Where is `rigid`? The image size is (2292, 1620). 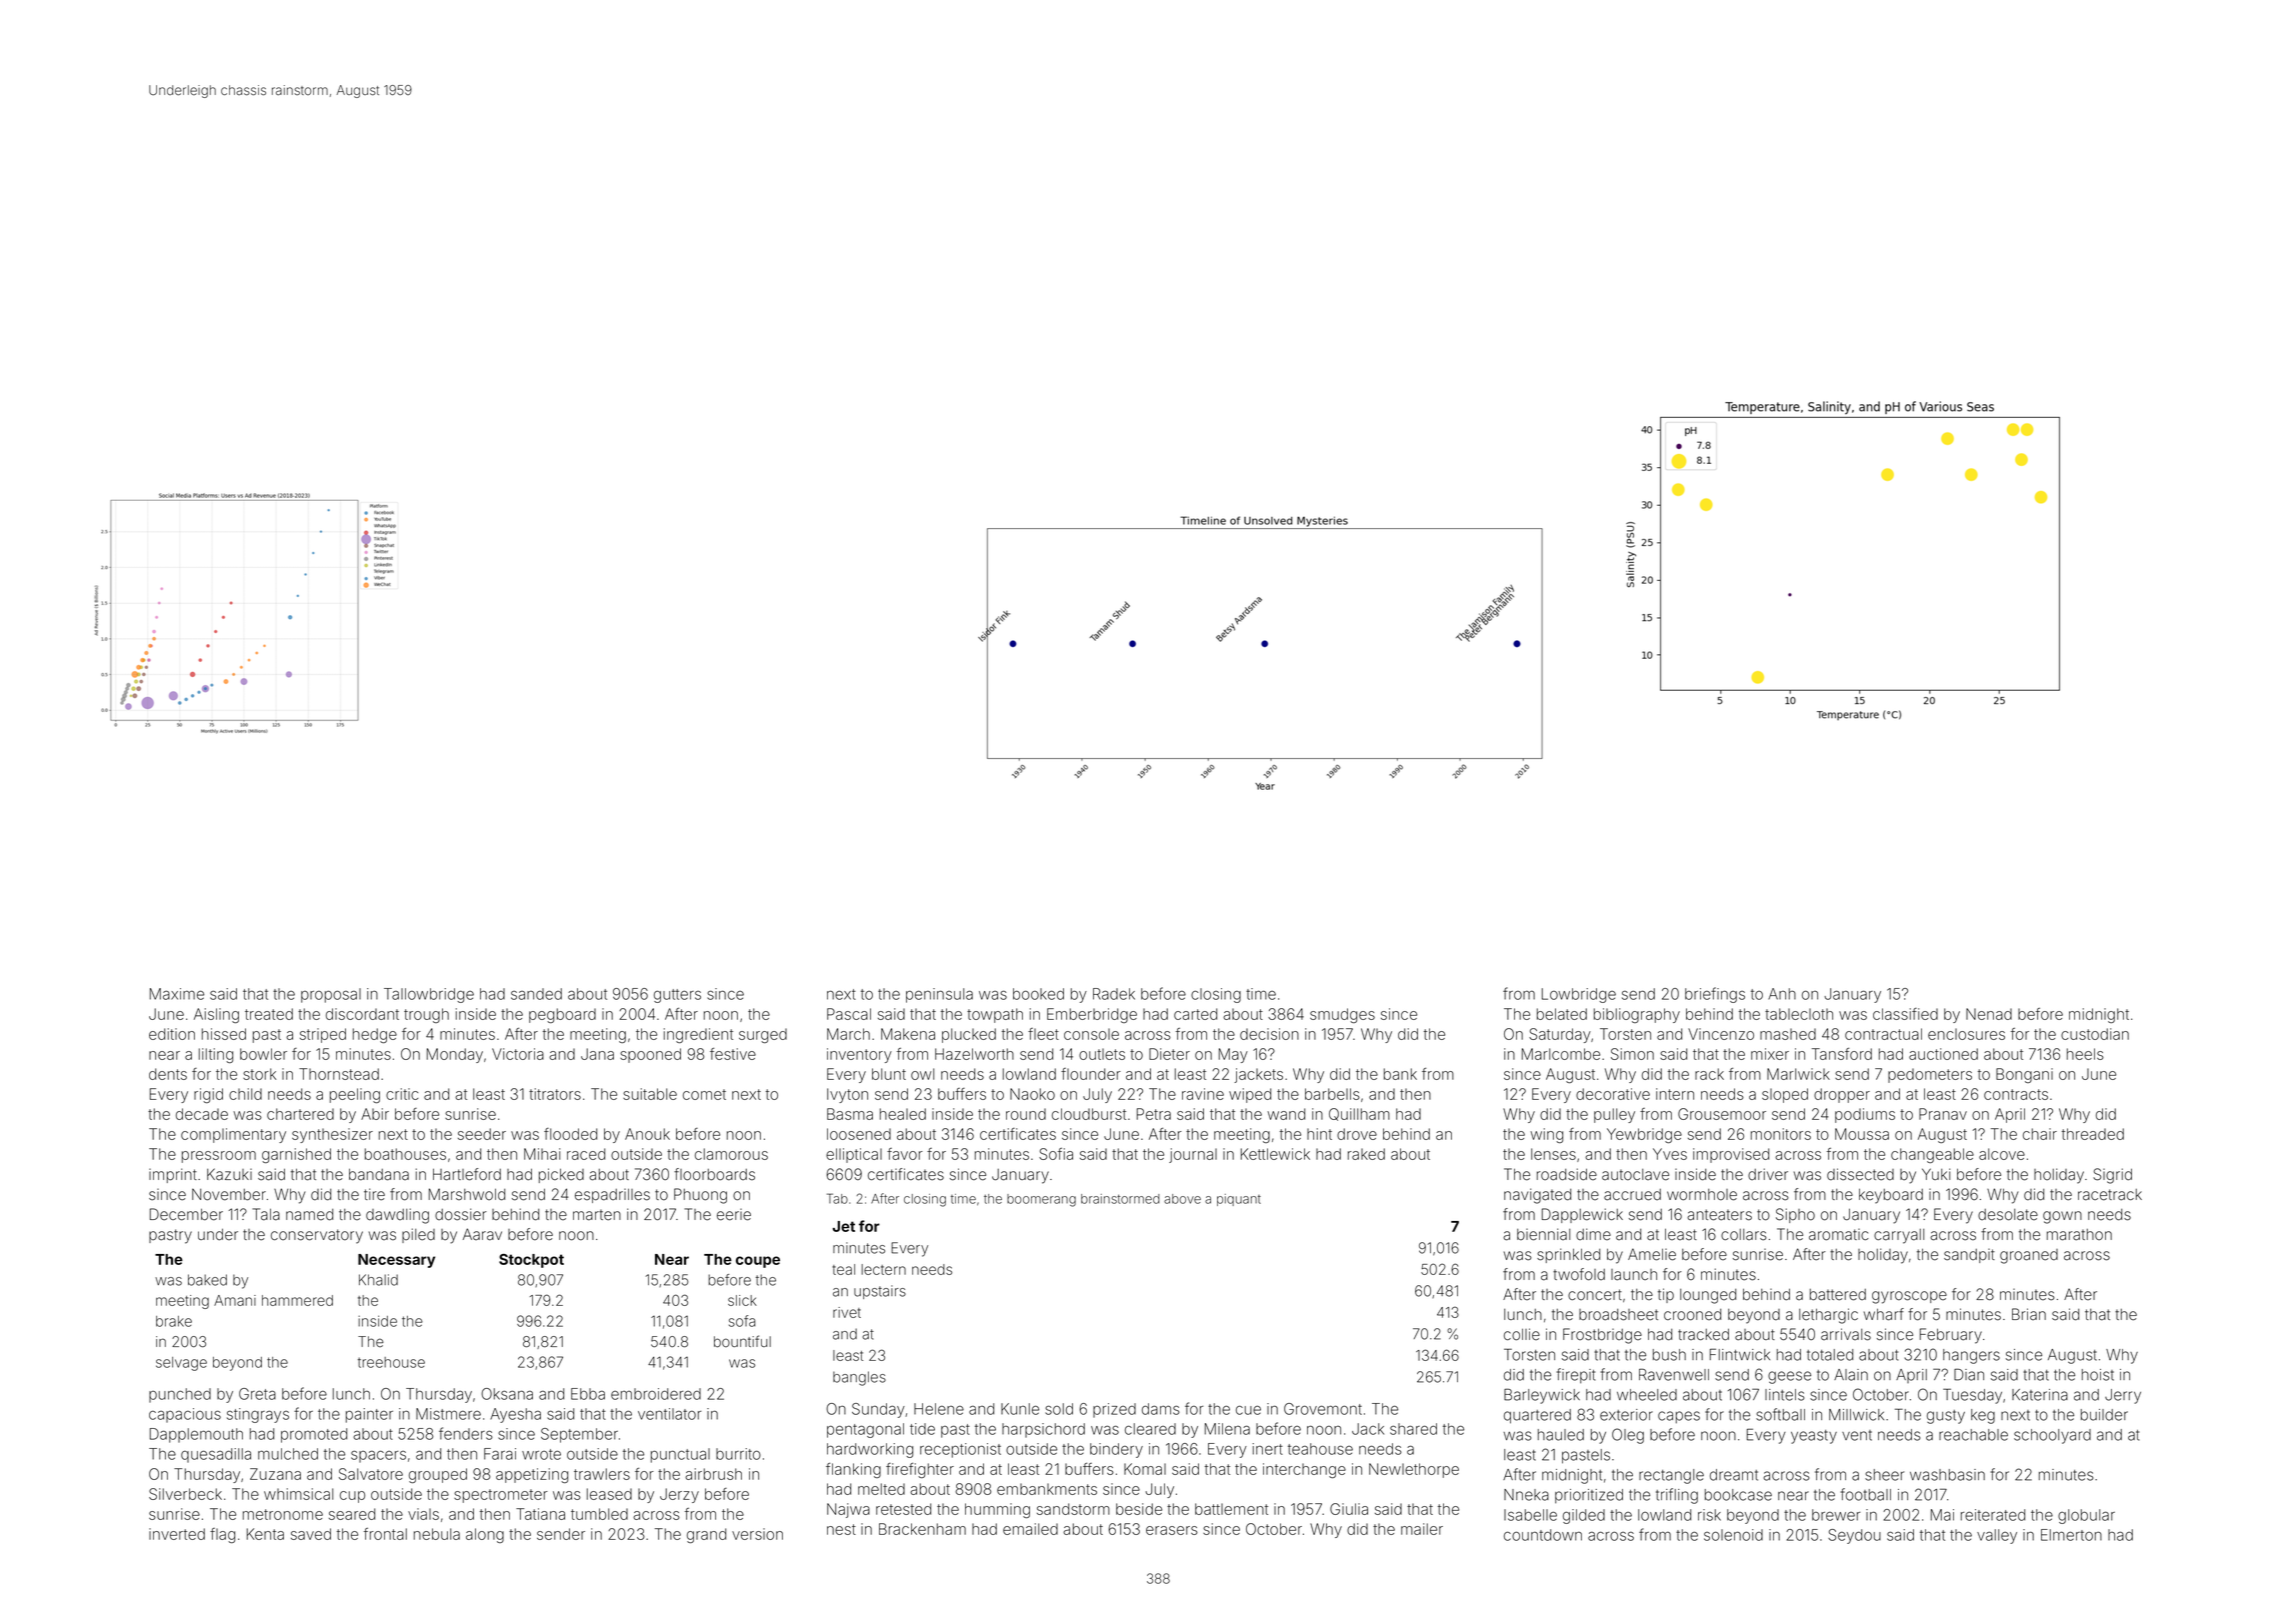
rigid is located at coordinates (208, 1095).
